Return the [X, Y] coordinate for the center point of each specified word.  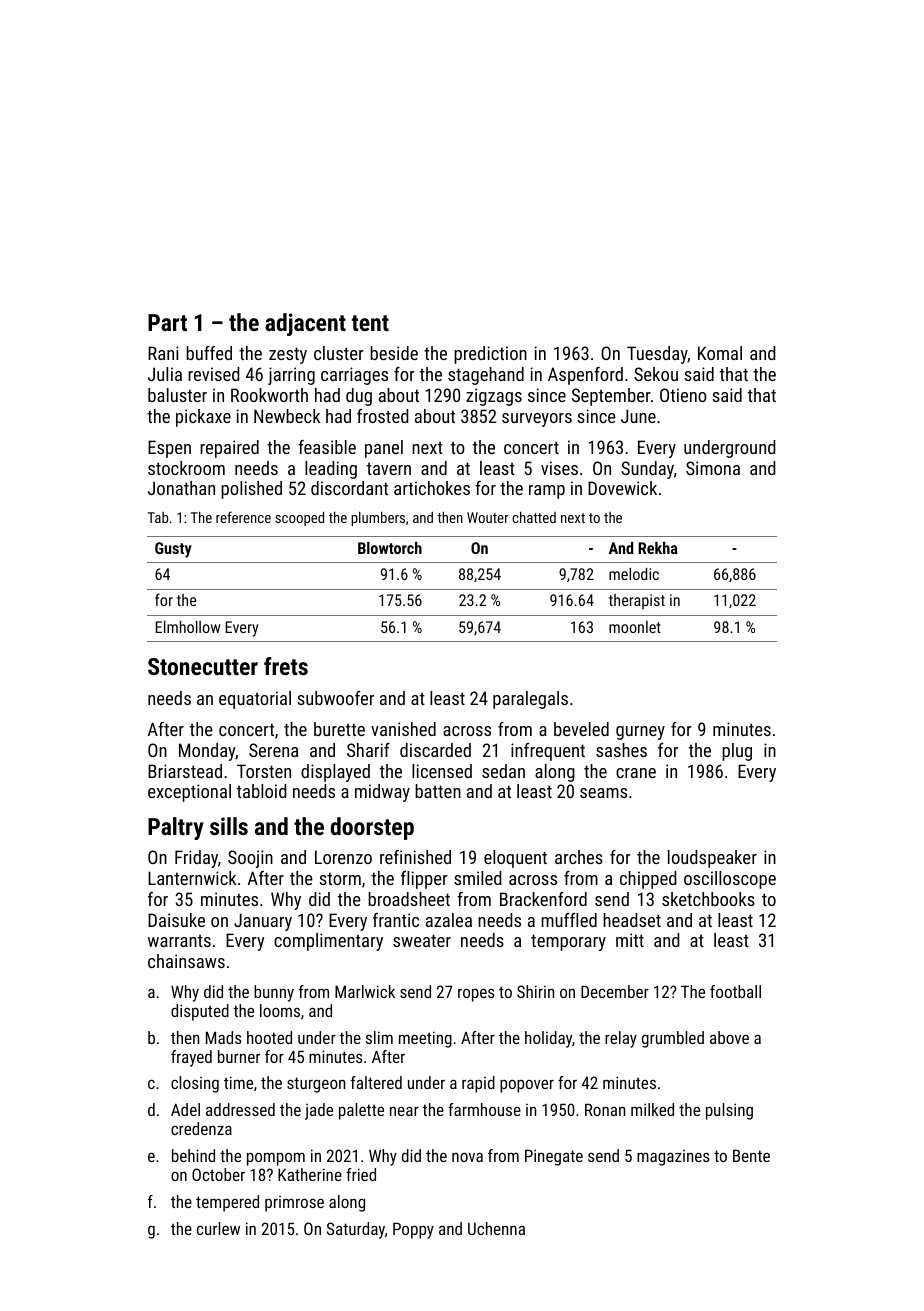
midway [382, 793]
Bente [751, 1155]
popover [527, 1086]
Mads [224, 1037]
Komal [720, 353]
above [729, 1037]
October [218, 1174]
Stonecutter [203, 666]
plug [737, 752]
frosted [383, 416]
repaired [229, 449]
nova [467, 1157]
